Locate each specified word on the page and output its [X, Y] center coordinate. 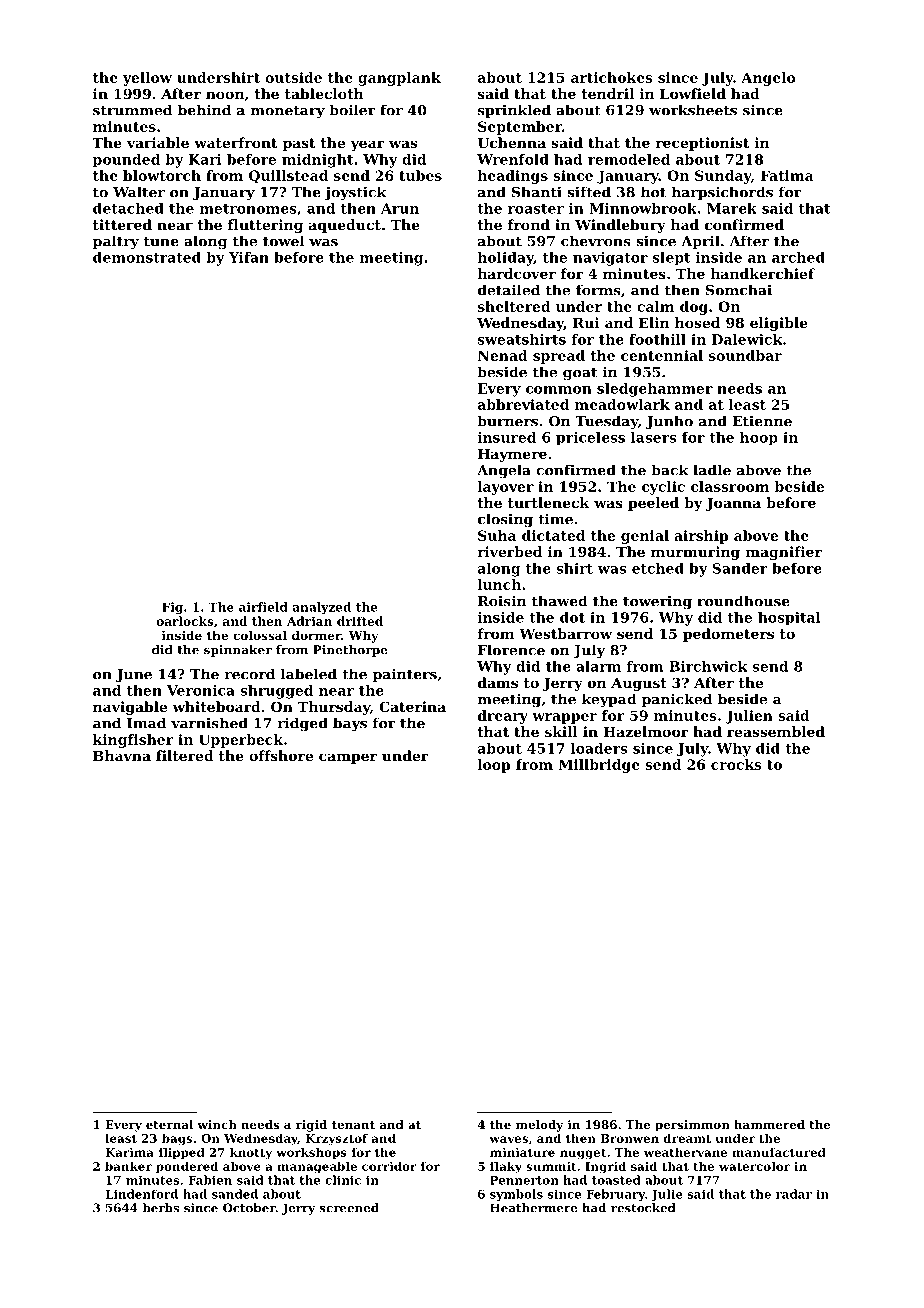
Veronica [201, 690]
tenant [353, 1125]
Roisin [502, 601]
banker [128, 1166]
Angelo [768, 79]
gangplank [399, 79]
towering [657, 602]
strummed [132, 110]
